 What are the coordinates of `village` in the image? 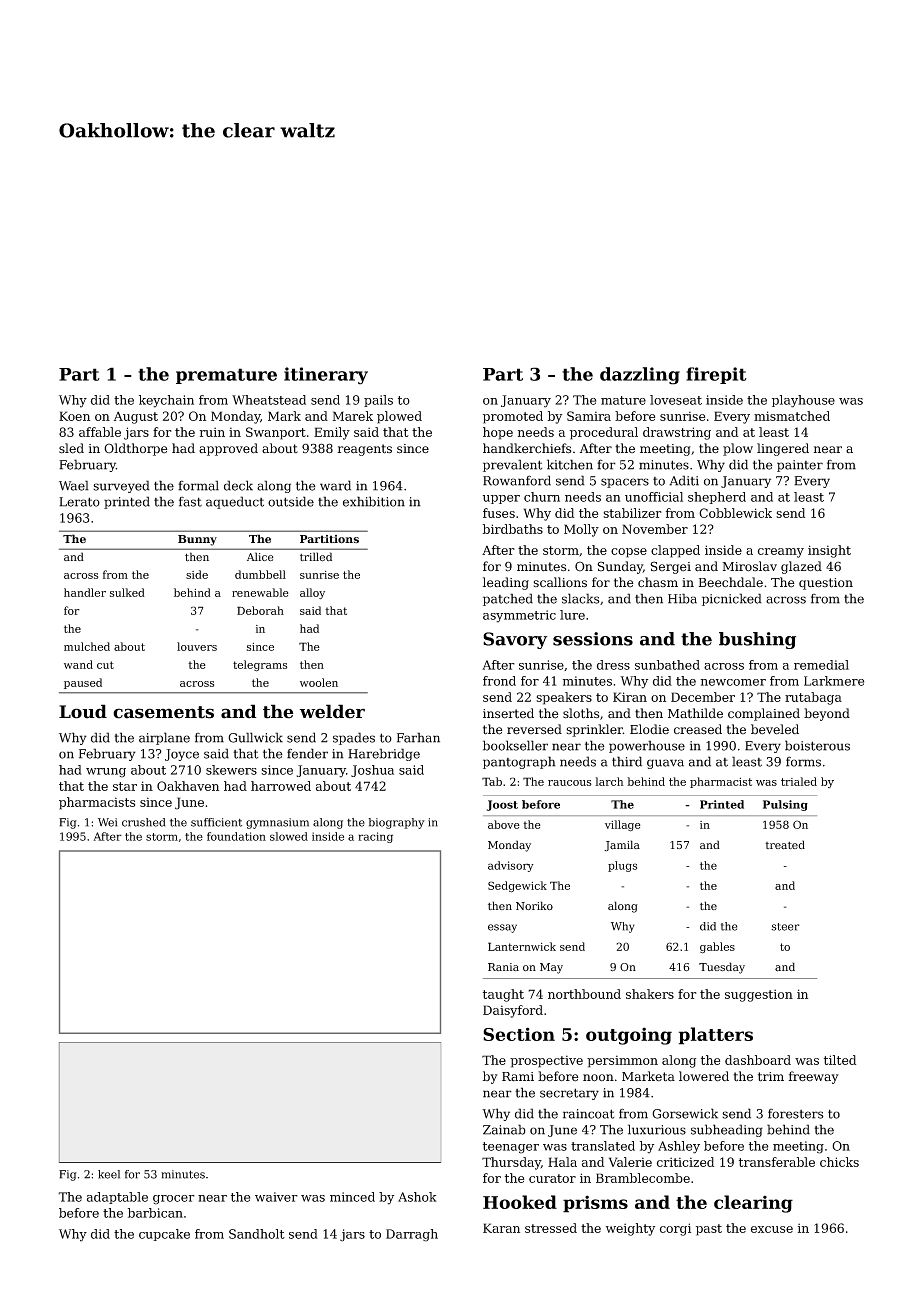 It's located at (623, 826).
